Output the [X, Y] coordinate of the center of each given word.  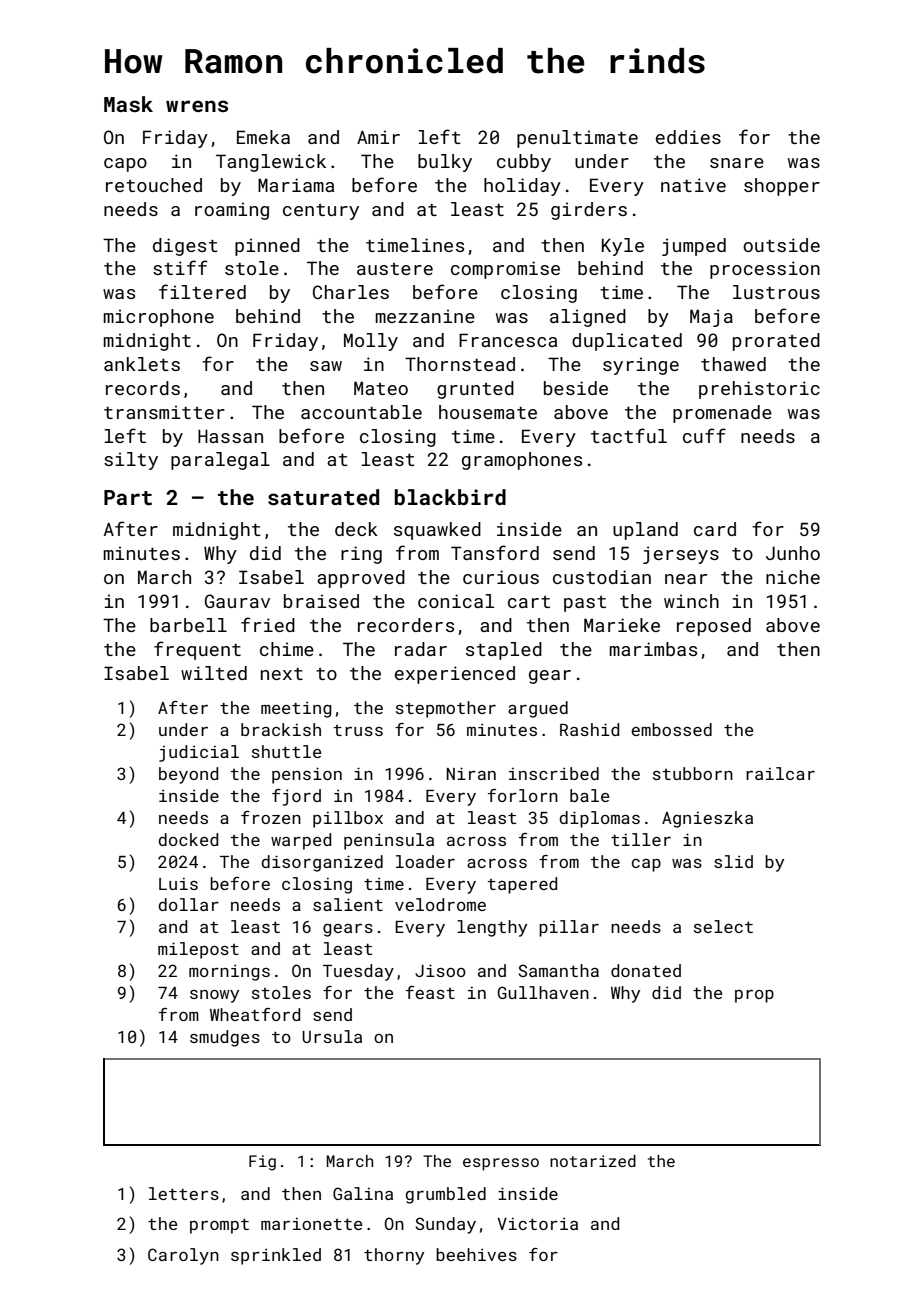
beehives [476, 1254]
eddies [688, 137]
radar [421, 649]
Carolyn [183, 1256]
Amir [378, 137]
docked [188, 839]
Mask [128, 104]
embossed [671, 729]
